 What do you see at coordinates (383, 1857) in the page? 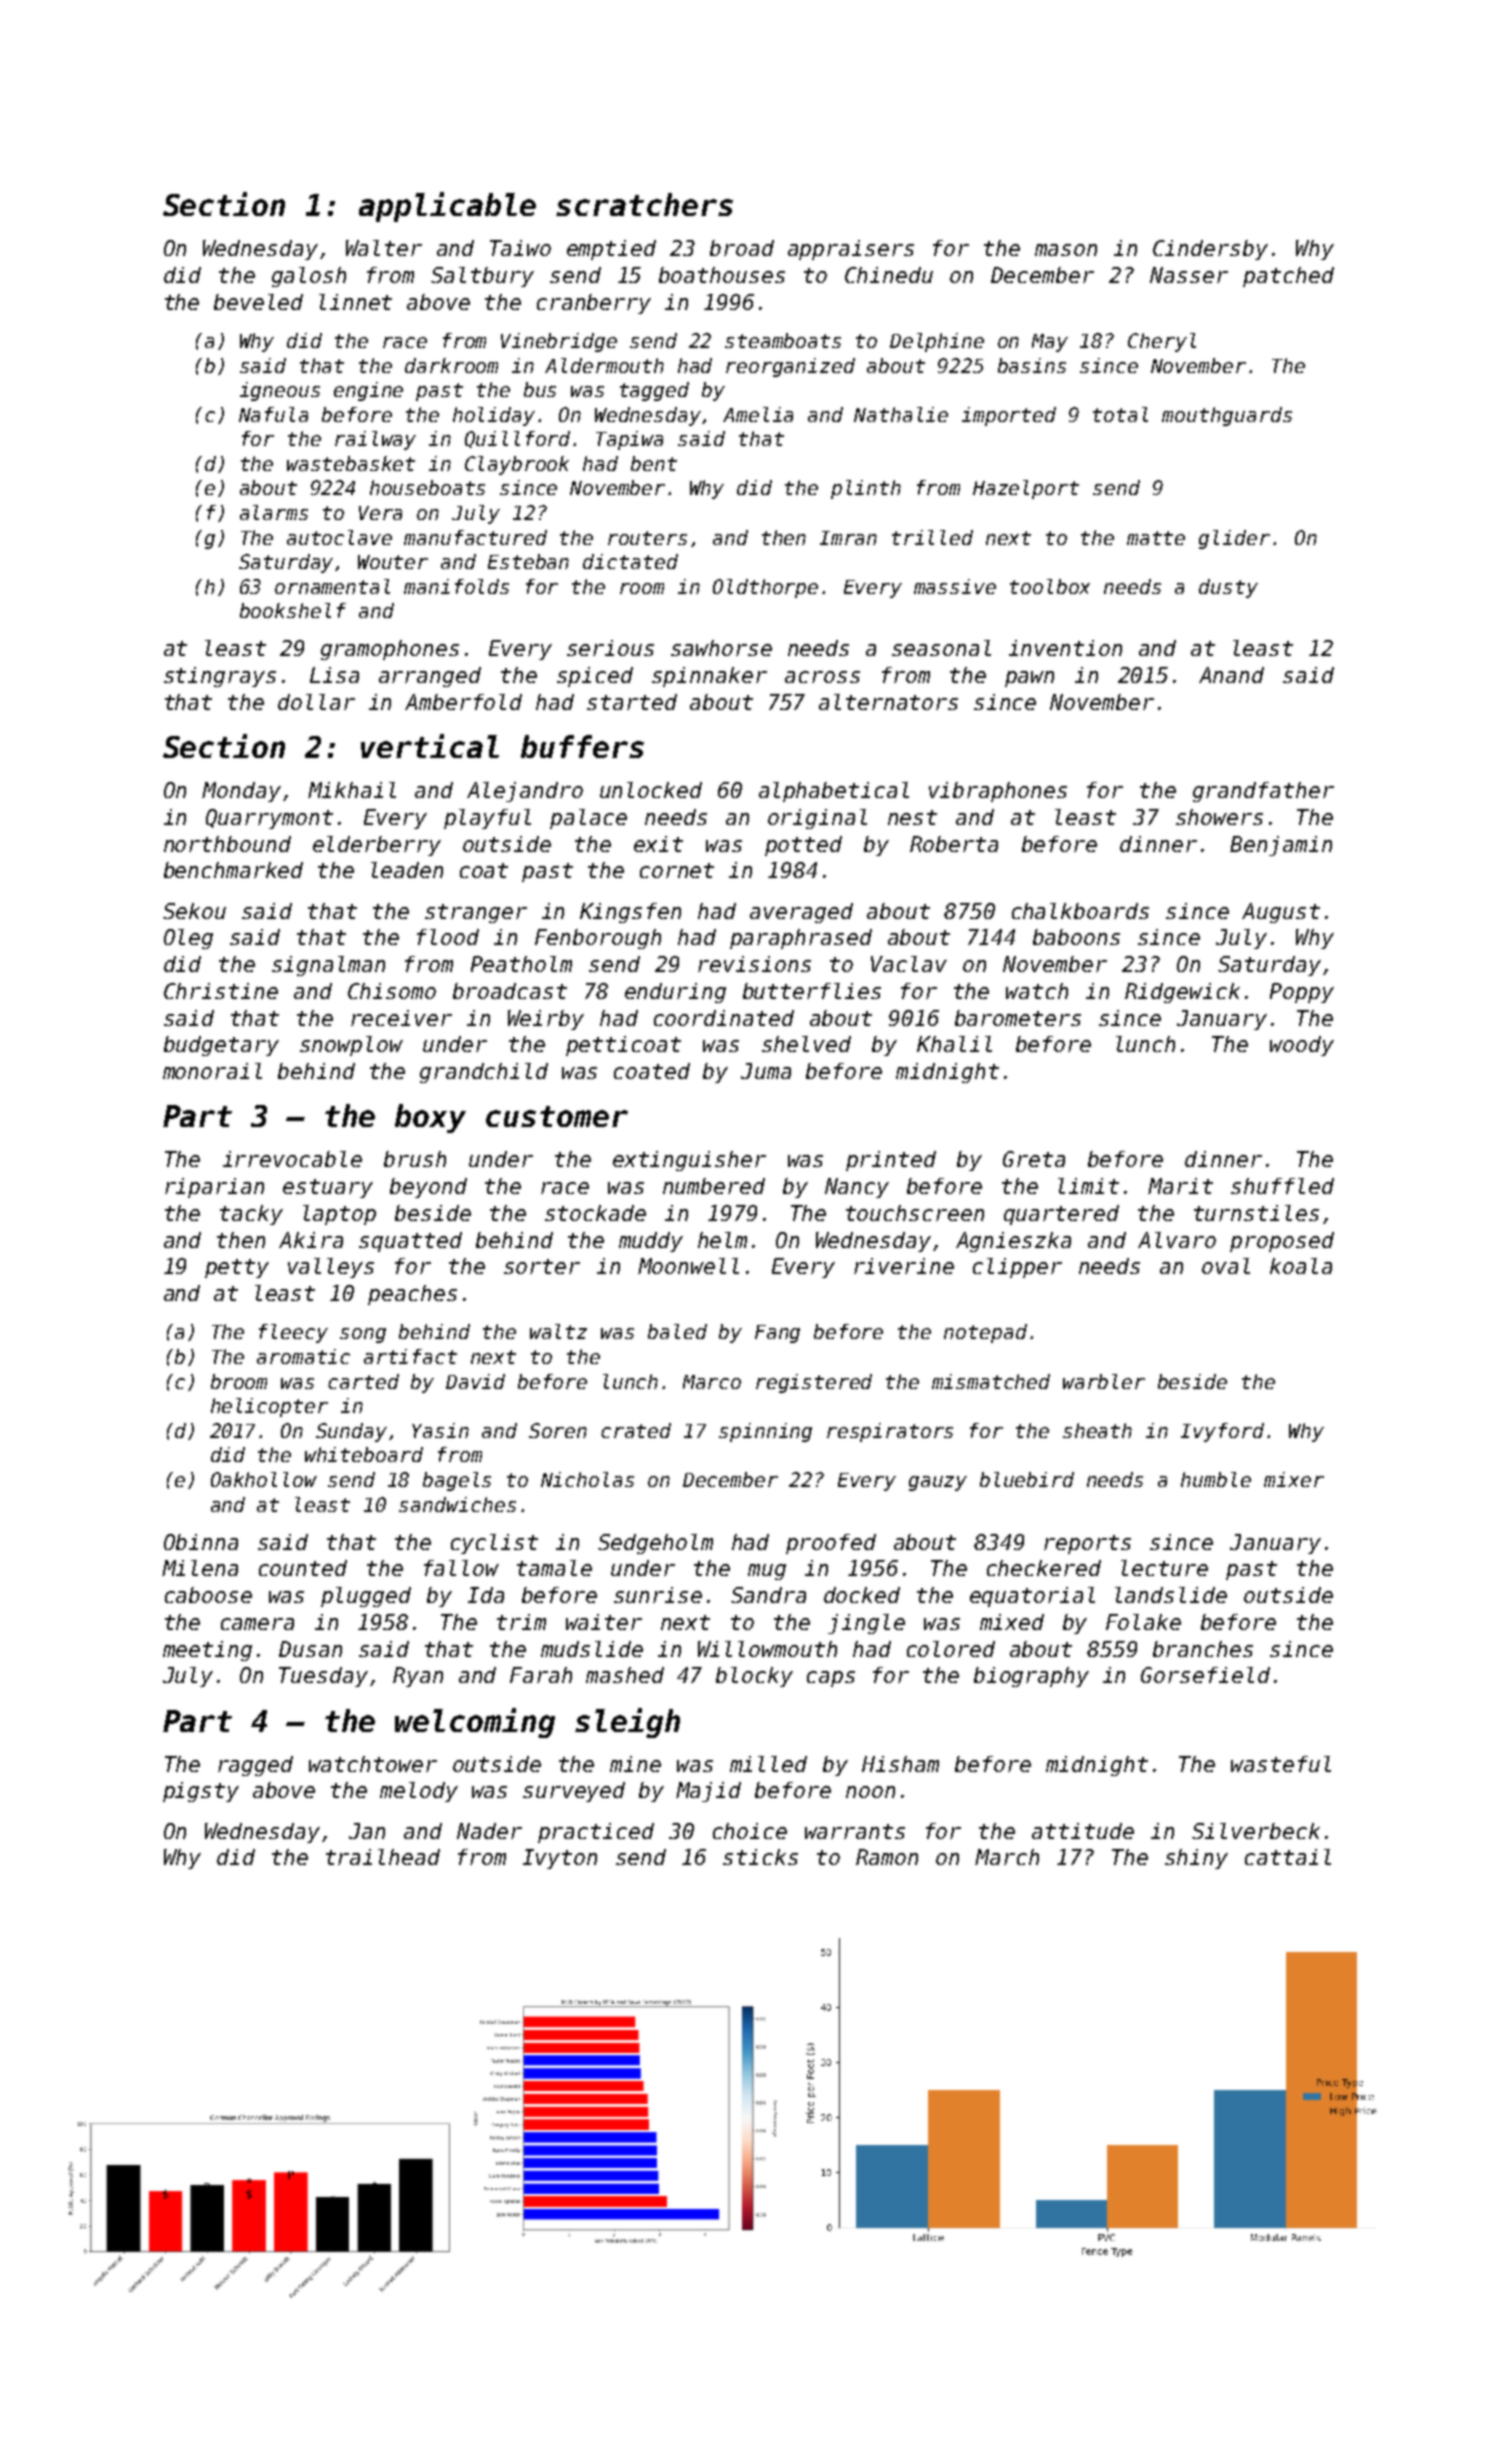
I see `trailhead` at bounding box center [383, 1857].
